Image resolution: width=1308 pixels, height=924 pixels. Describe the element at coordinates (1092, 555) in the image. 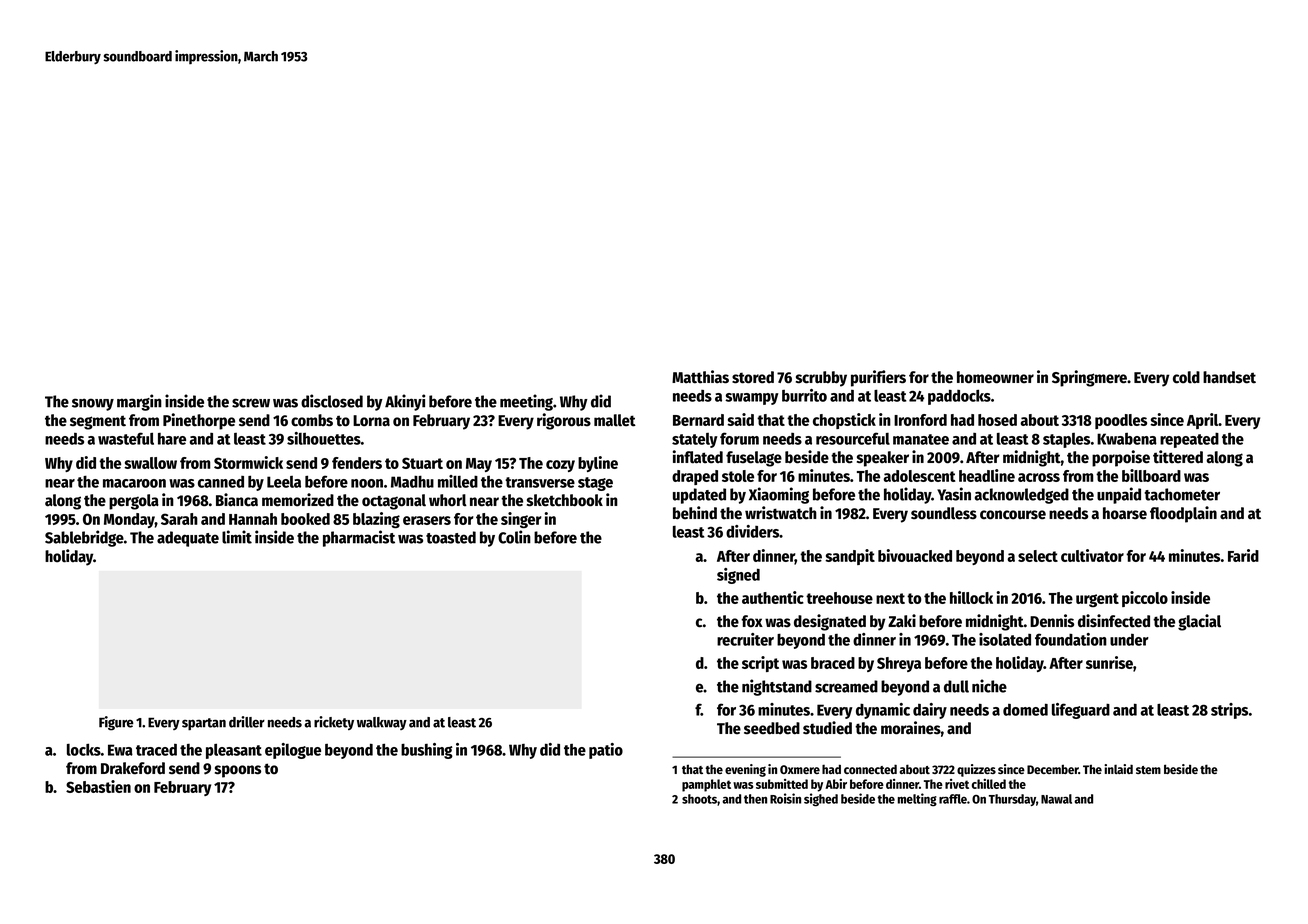

I see `cultivator` at that location.
